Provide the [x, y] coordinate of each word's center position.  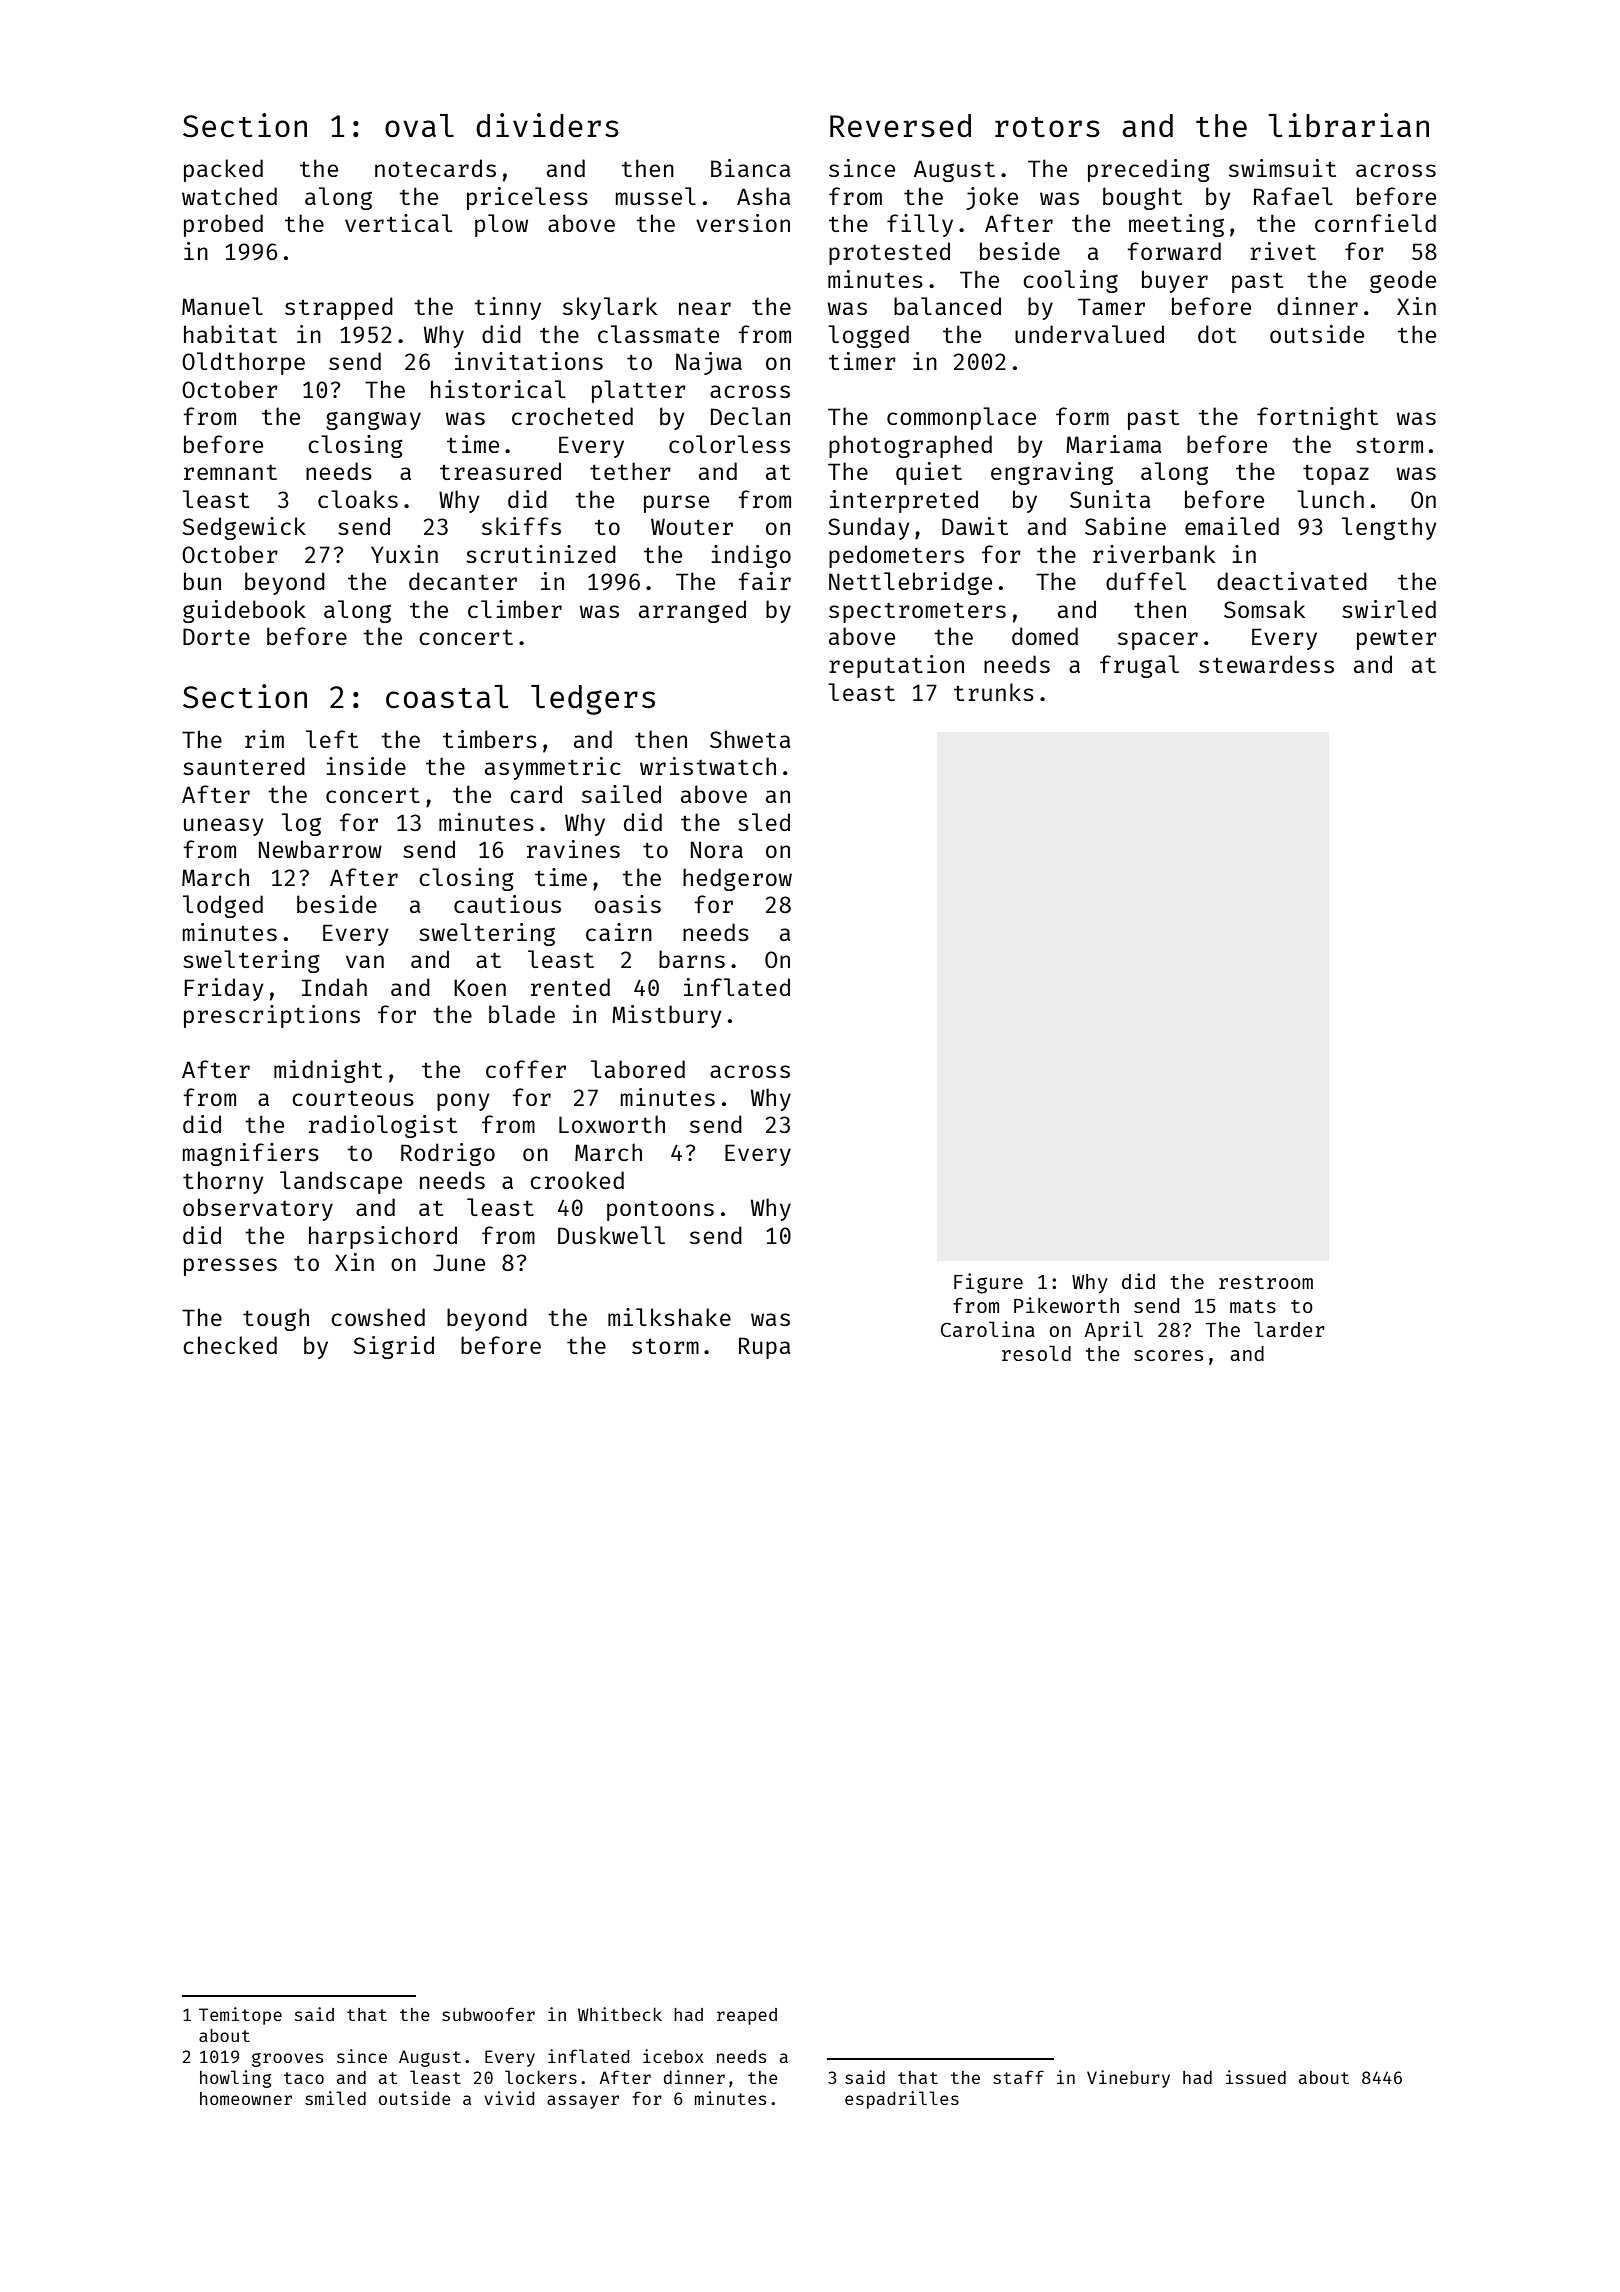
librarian [1348, 125]
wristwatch [708, 766]
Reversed [900, 125]
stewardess [1266, 664]
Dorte [216, 636]
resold [1036, 1353]
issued [1256, 2077]
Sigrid [394, 1347]
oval [419, 126]
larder [1289, 1329]
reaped [747, 2016]
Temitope [240, 2016]
